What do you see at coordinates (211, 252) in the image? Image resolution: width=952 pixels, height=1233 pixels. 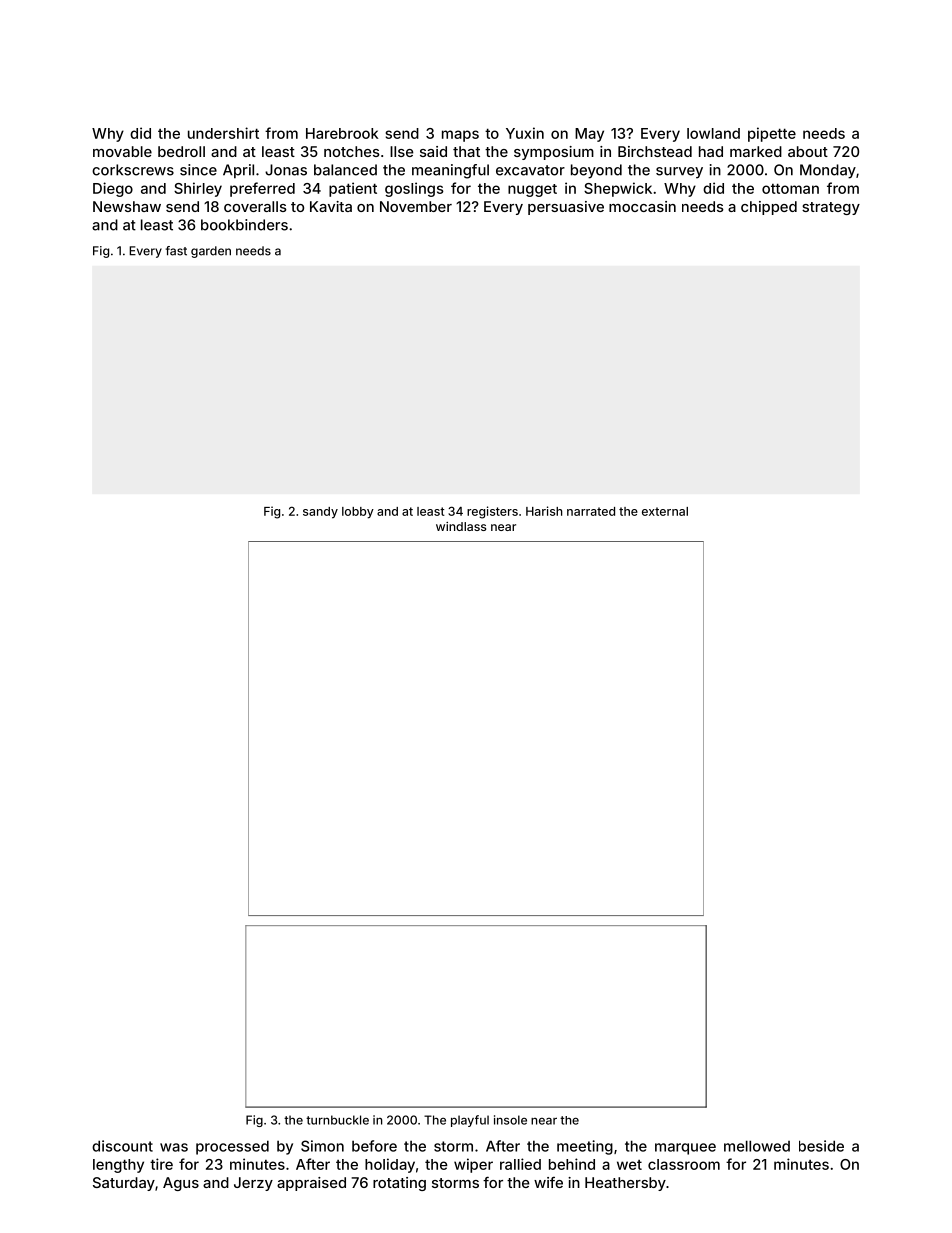 I see `garden` at bounding box center [211, 252].
